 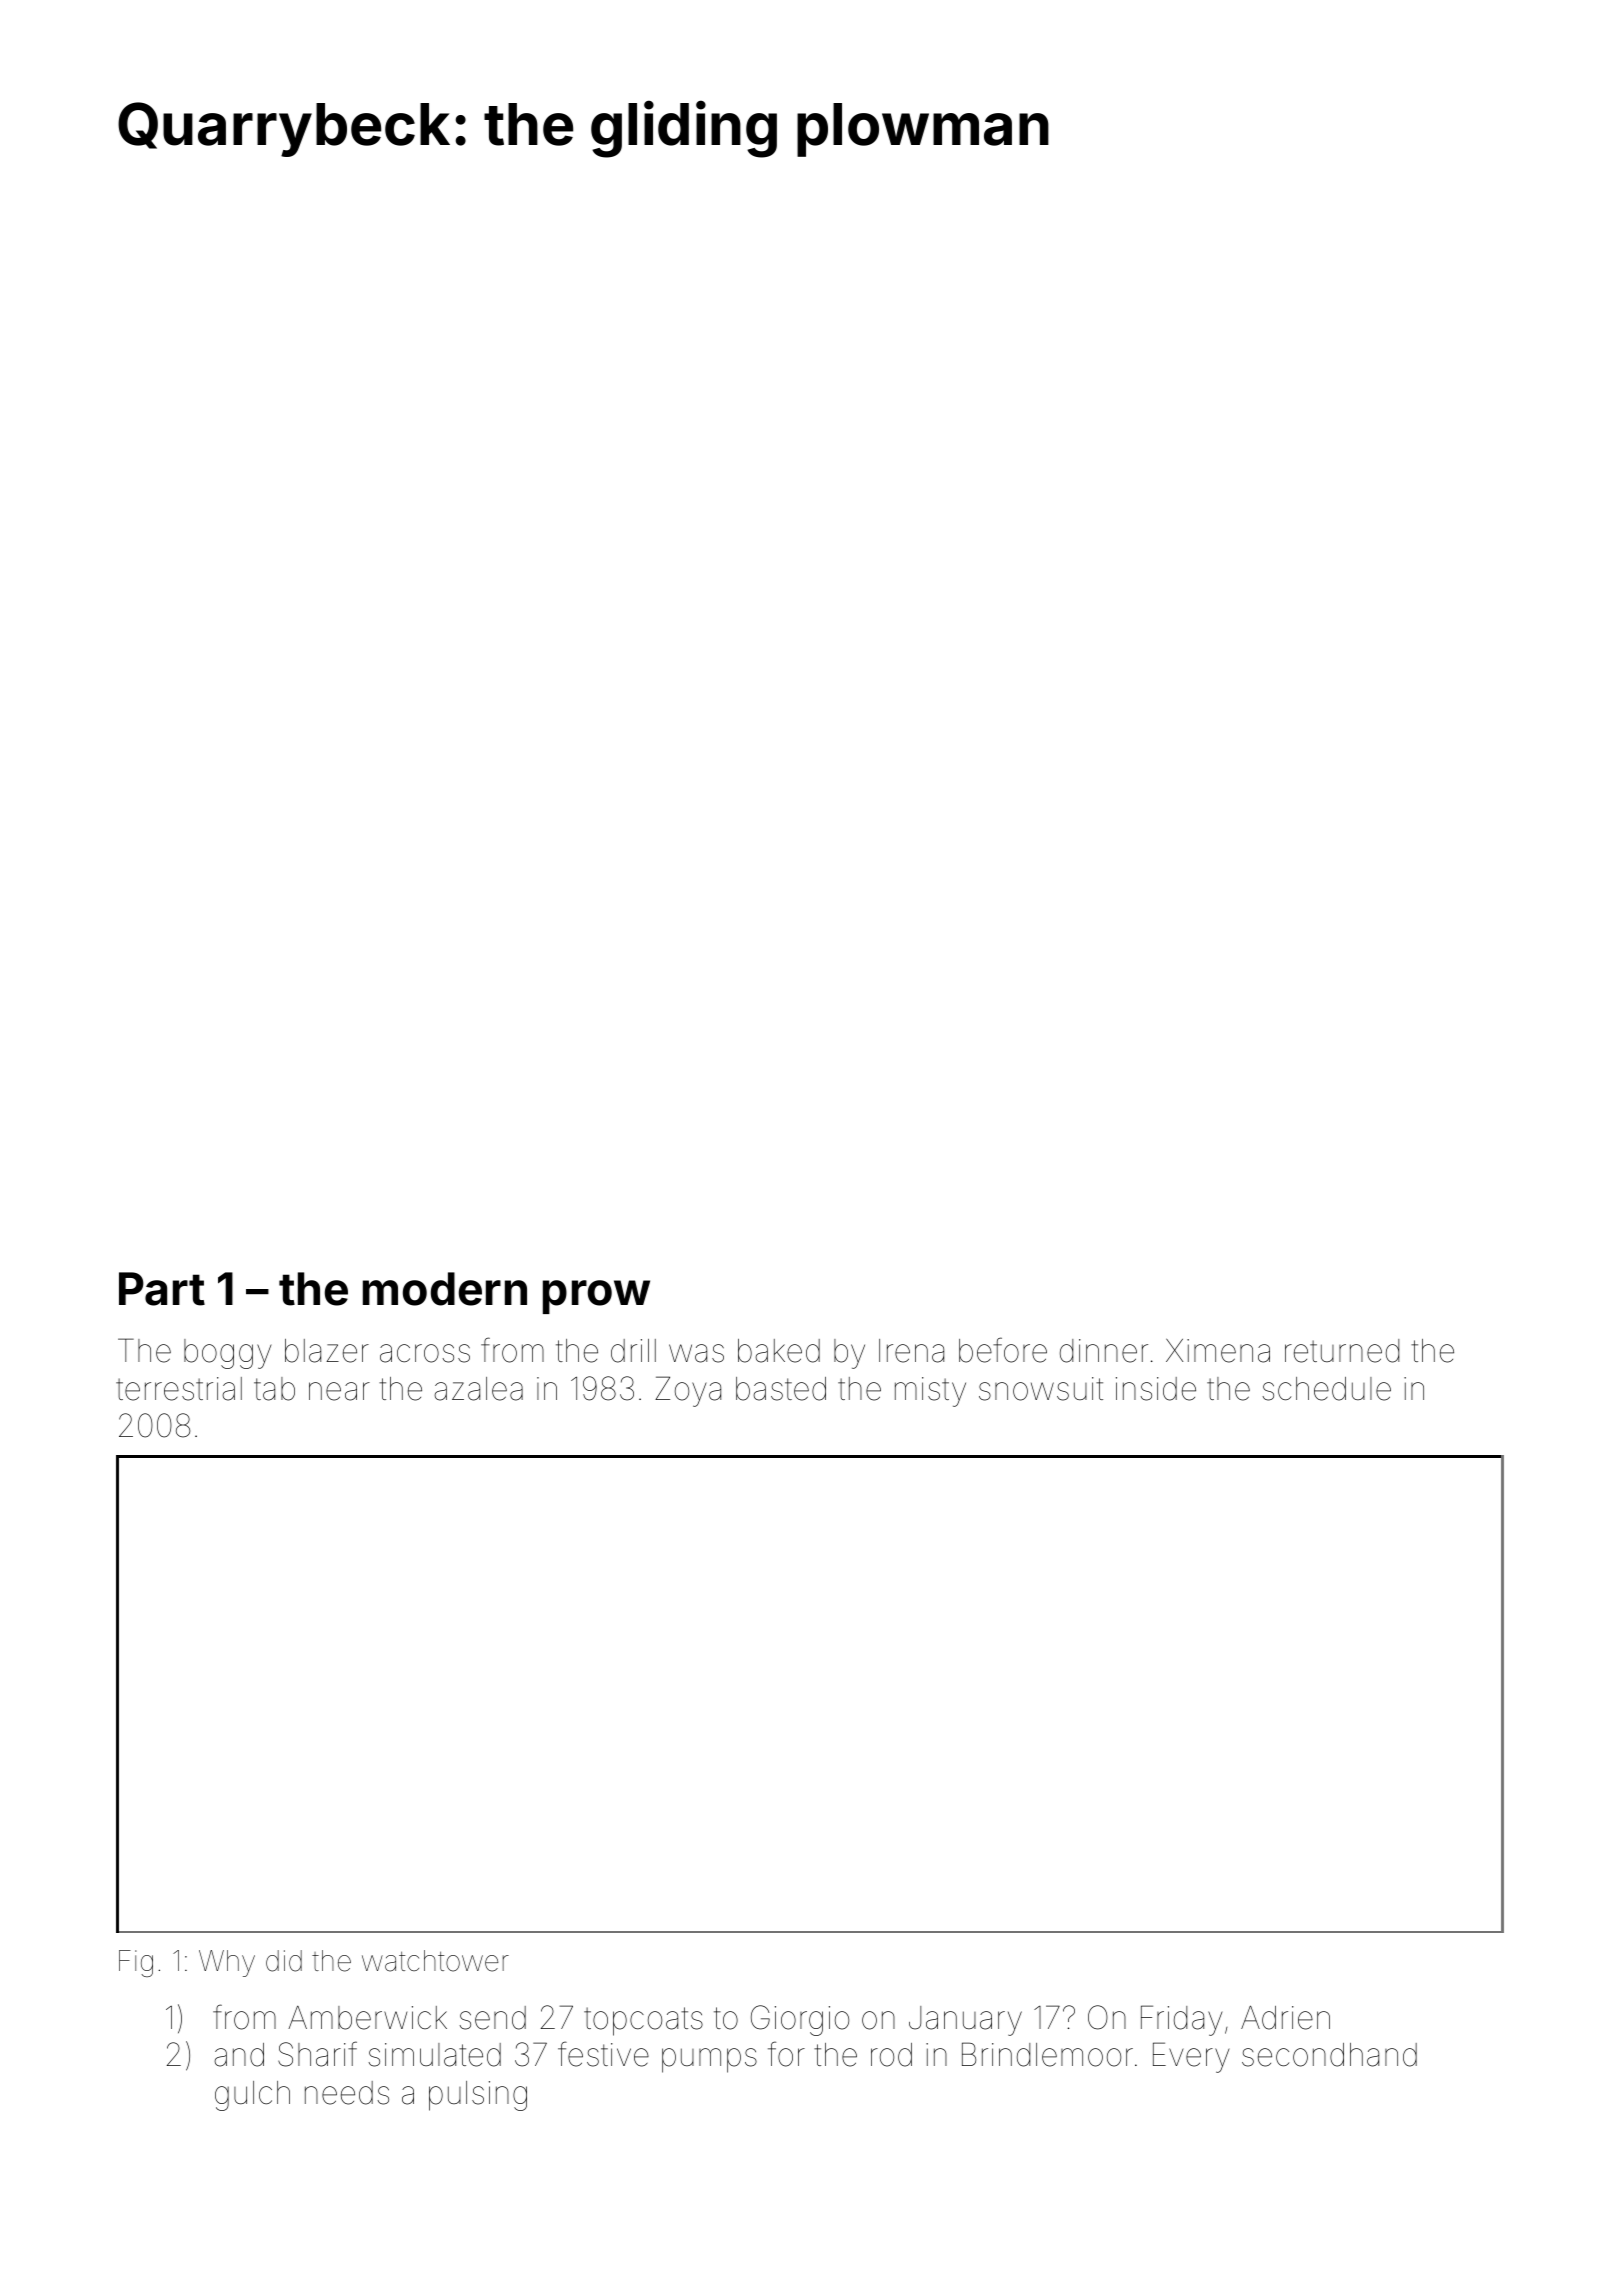 I want to click on Adrien, so click(x=1285, y=2017).
